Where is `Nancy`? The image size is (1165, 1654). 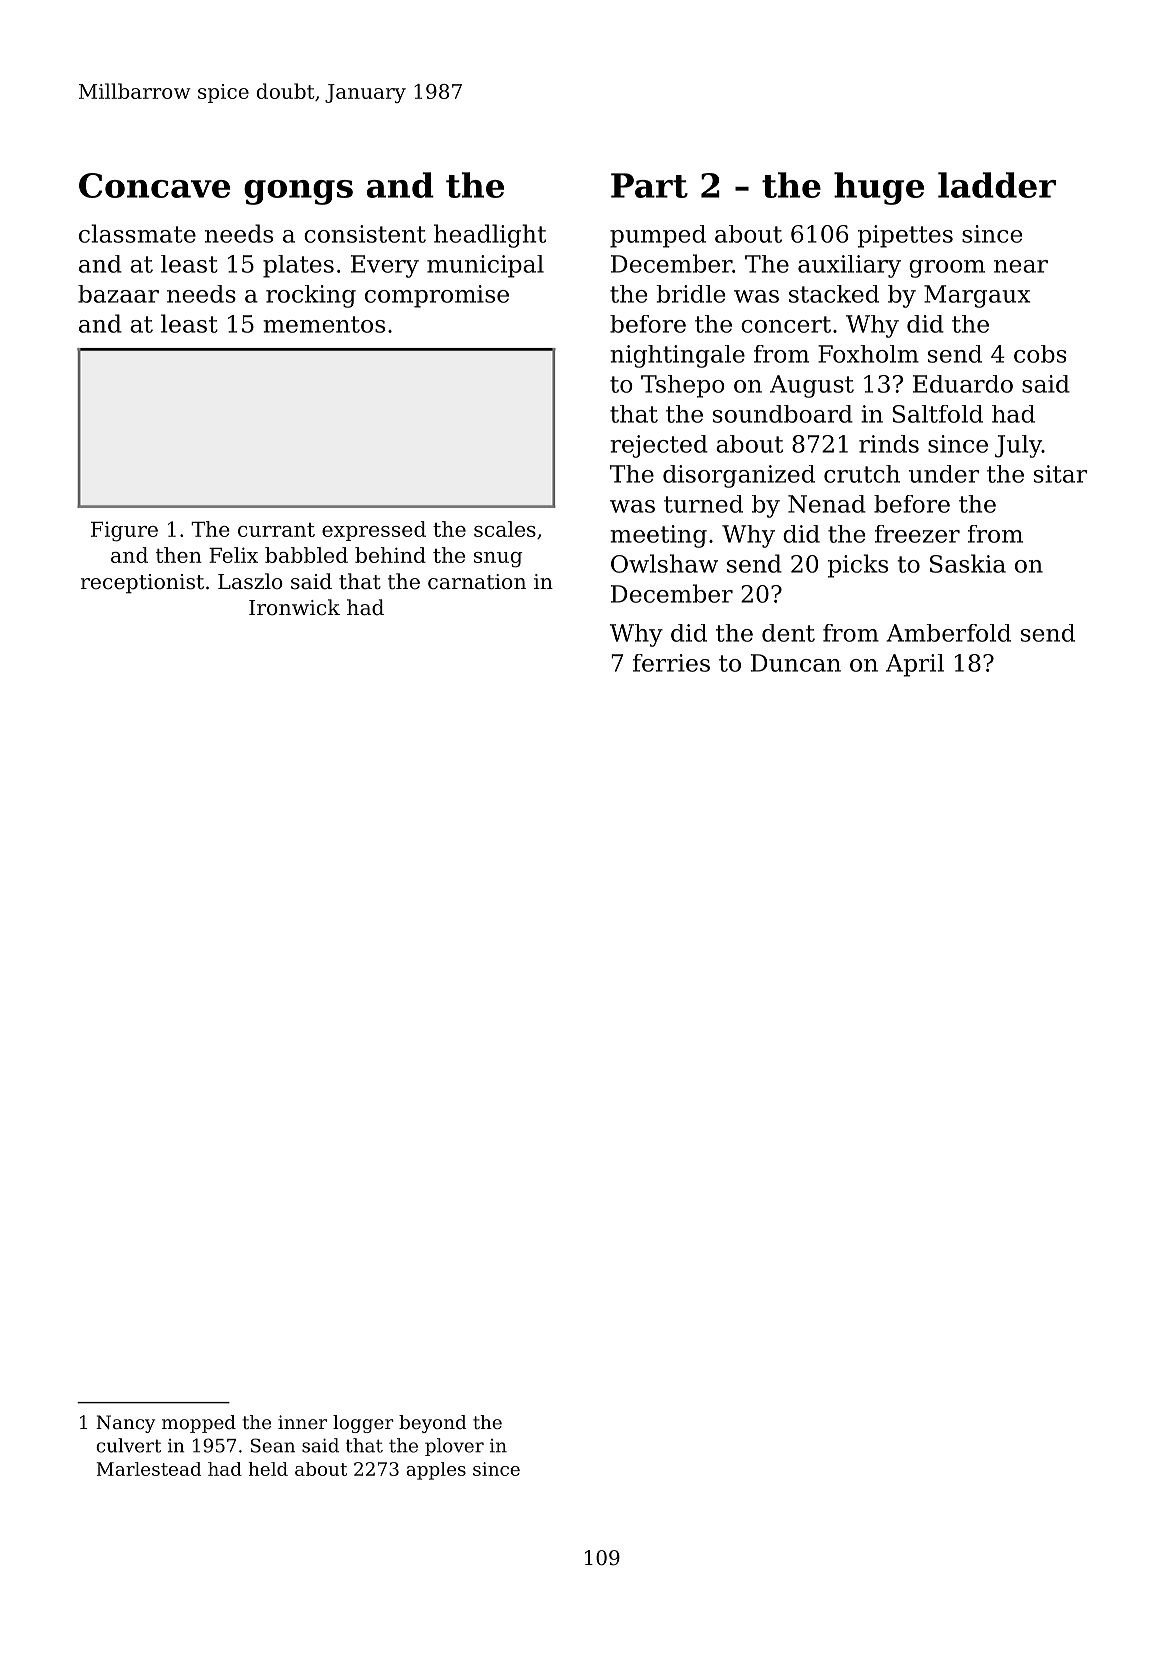 Nancy is located at coordinates (125, 1424).
